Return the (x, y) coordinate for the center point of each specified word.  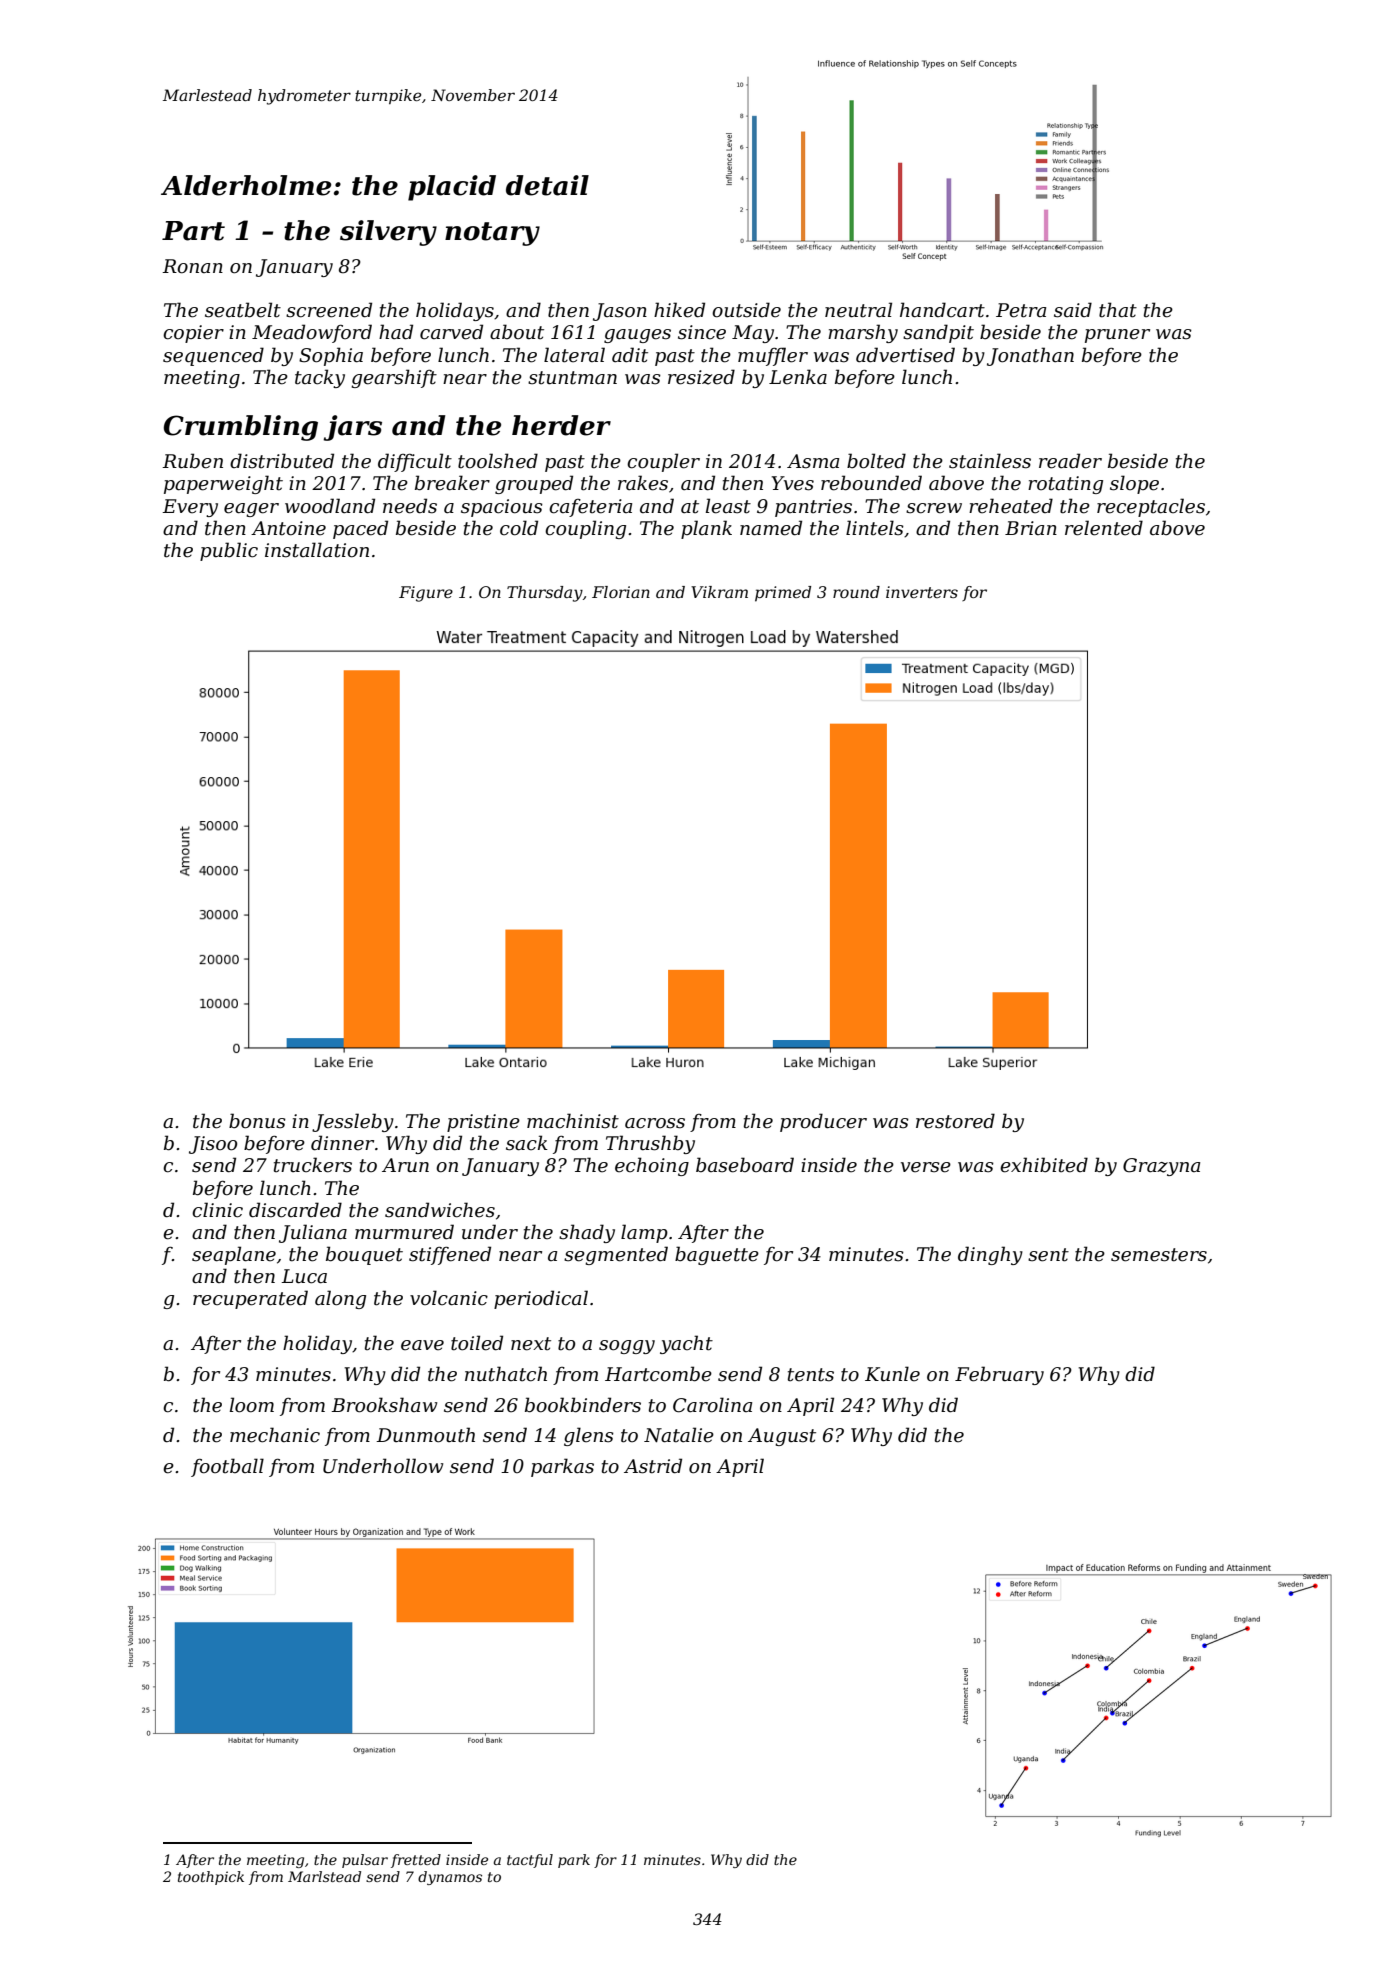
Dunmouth (425, 1435)
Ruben (192, 461)
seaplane (234, 1255)
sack (527, 1143)
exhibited (1044, 1165)
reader (1070, 461)
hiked (679, 310)
